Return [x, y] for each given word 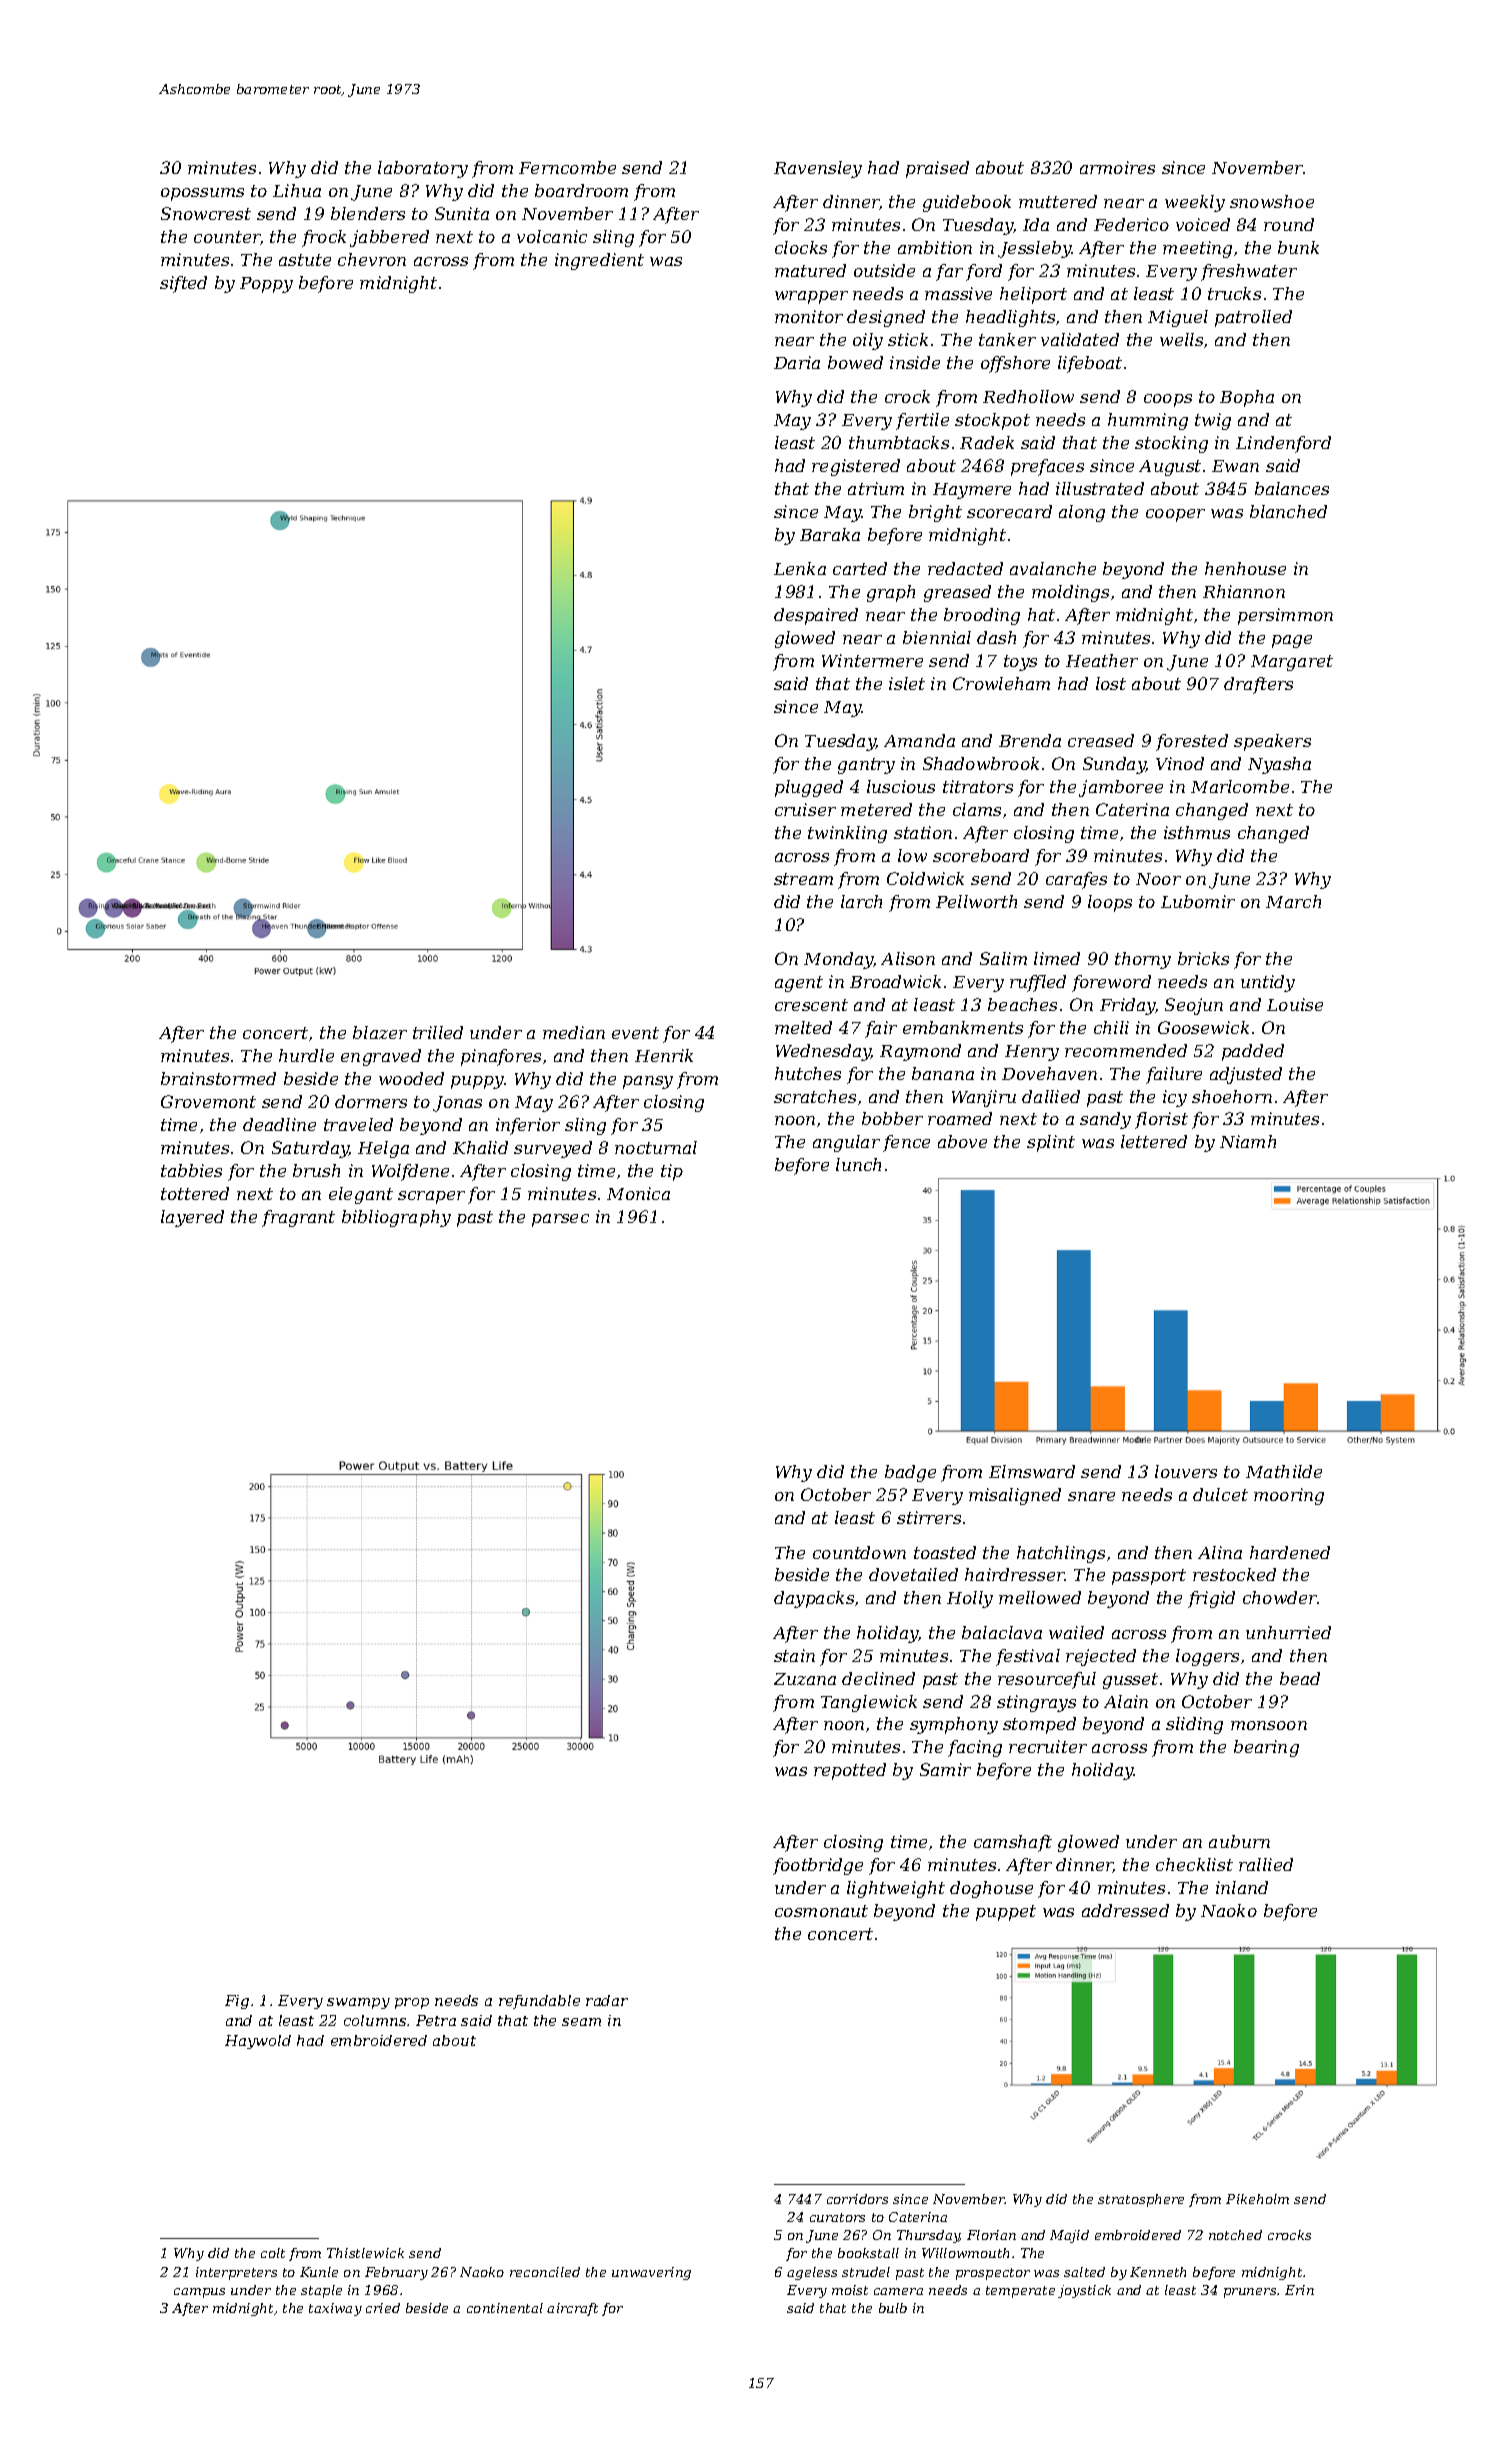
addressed [1125, 1910]
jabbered [389, 238]
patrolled [1253, 318]
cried [383, 2308]
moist [850, 2290]
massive [958, 293]
